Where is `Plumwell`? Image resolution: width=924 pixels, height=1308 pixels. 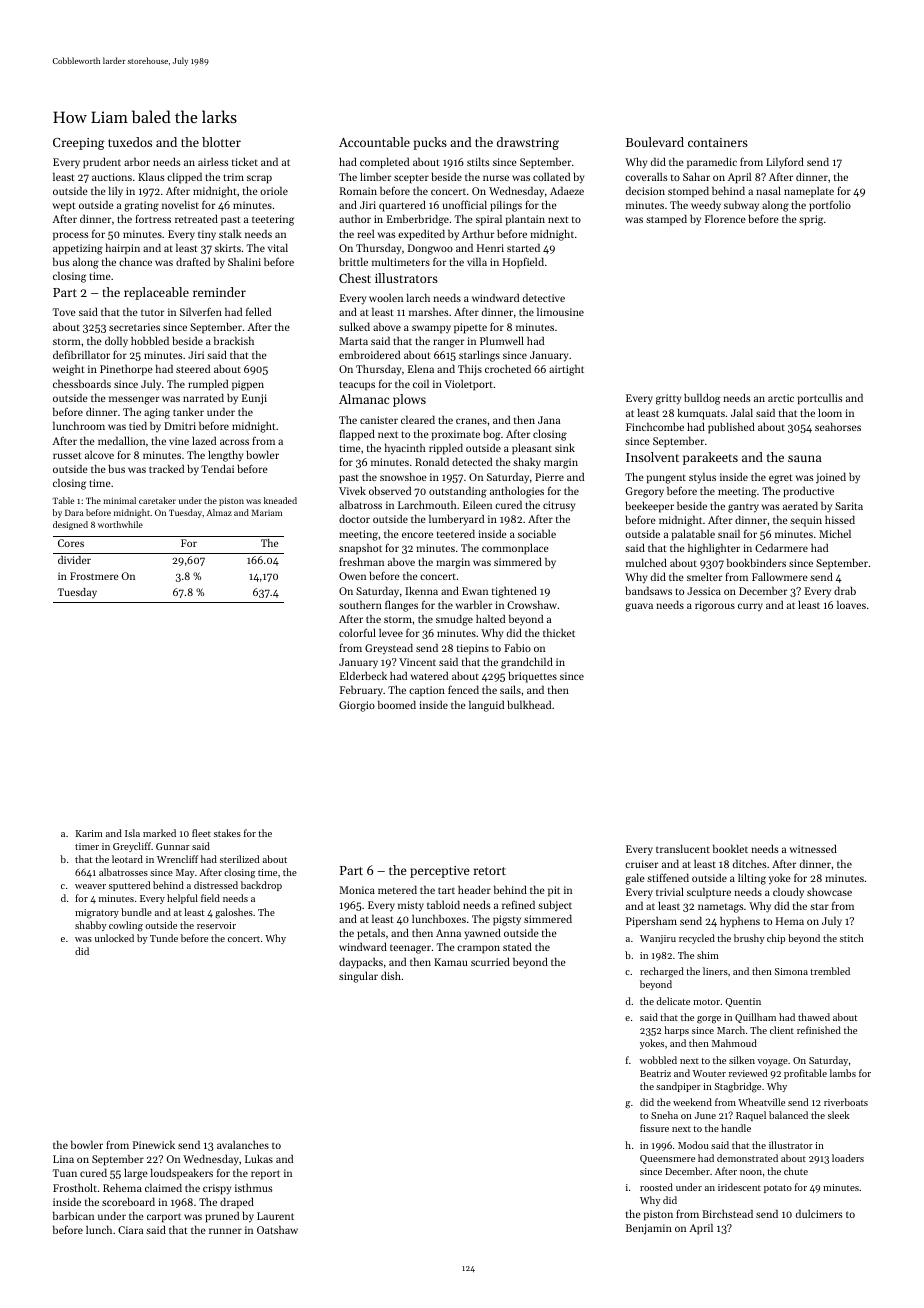 Plumwell is located at coordinates (502, 340).
